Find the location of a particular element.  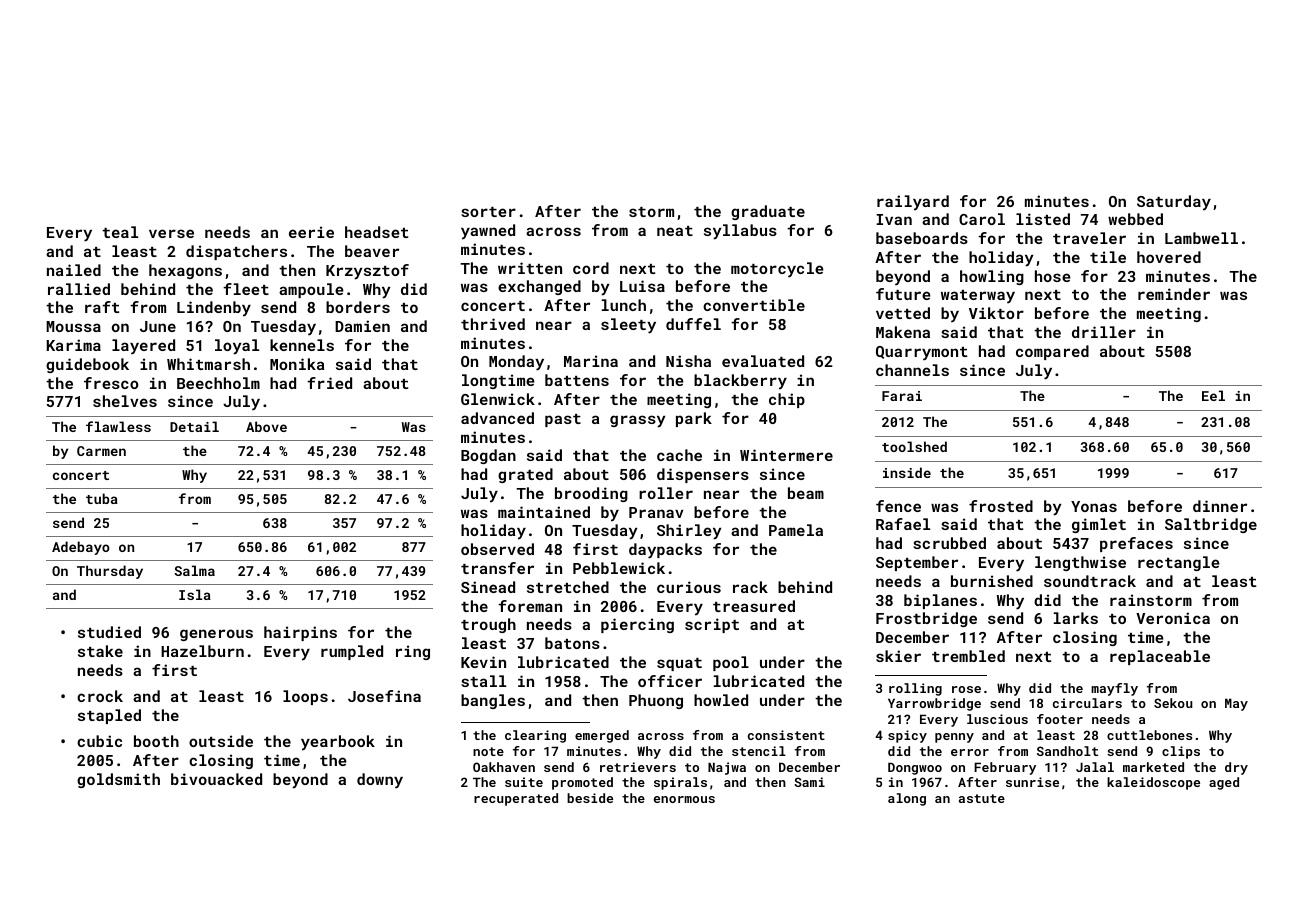

trembled is located at coordinates (968, 656).
